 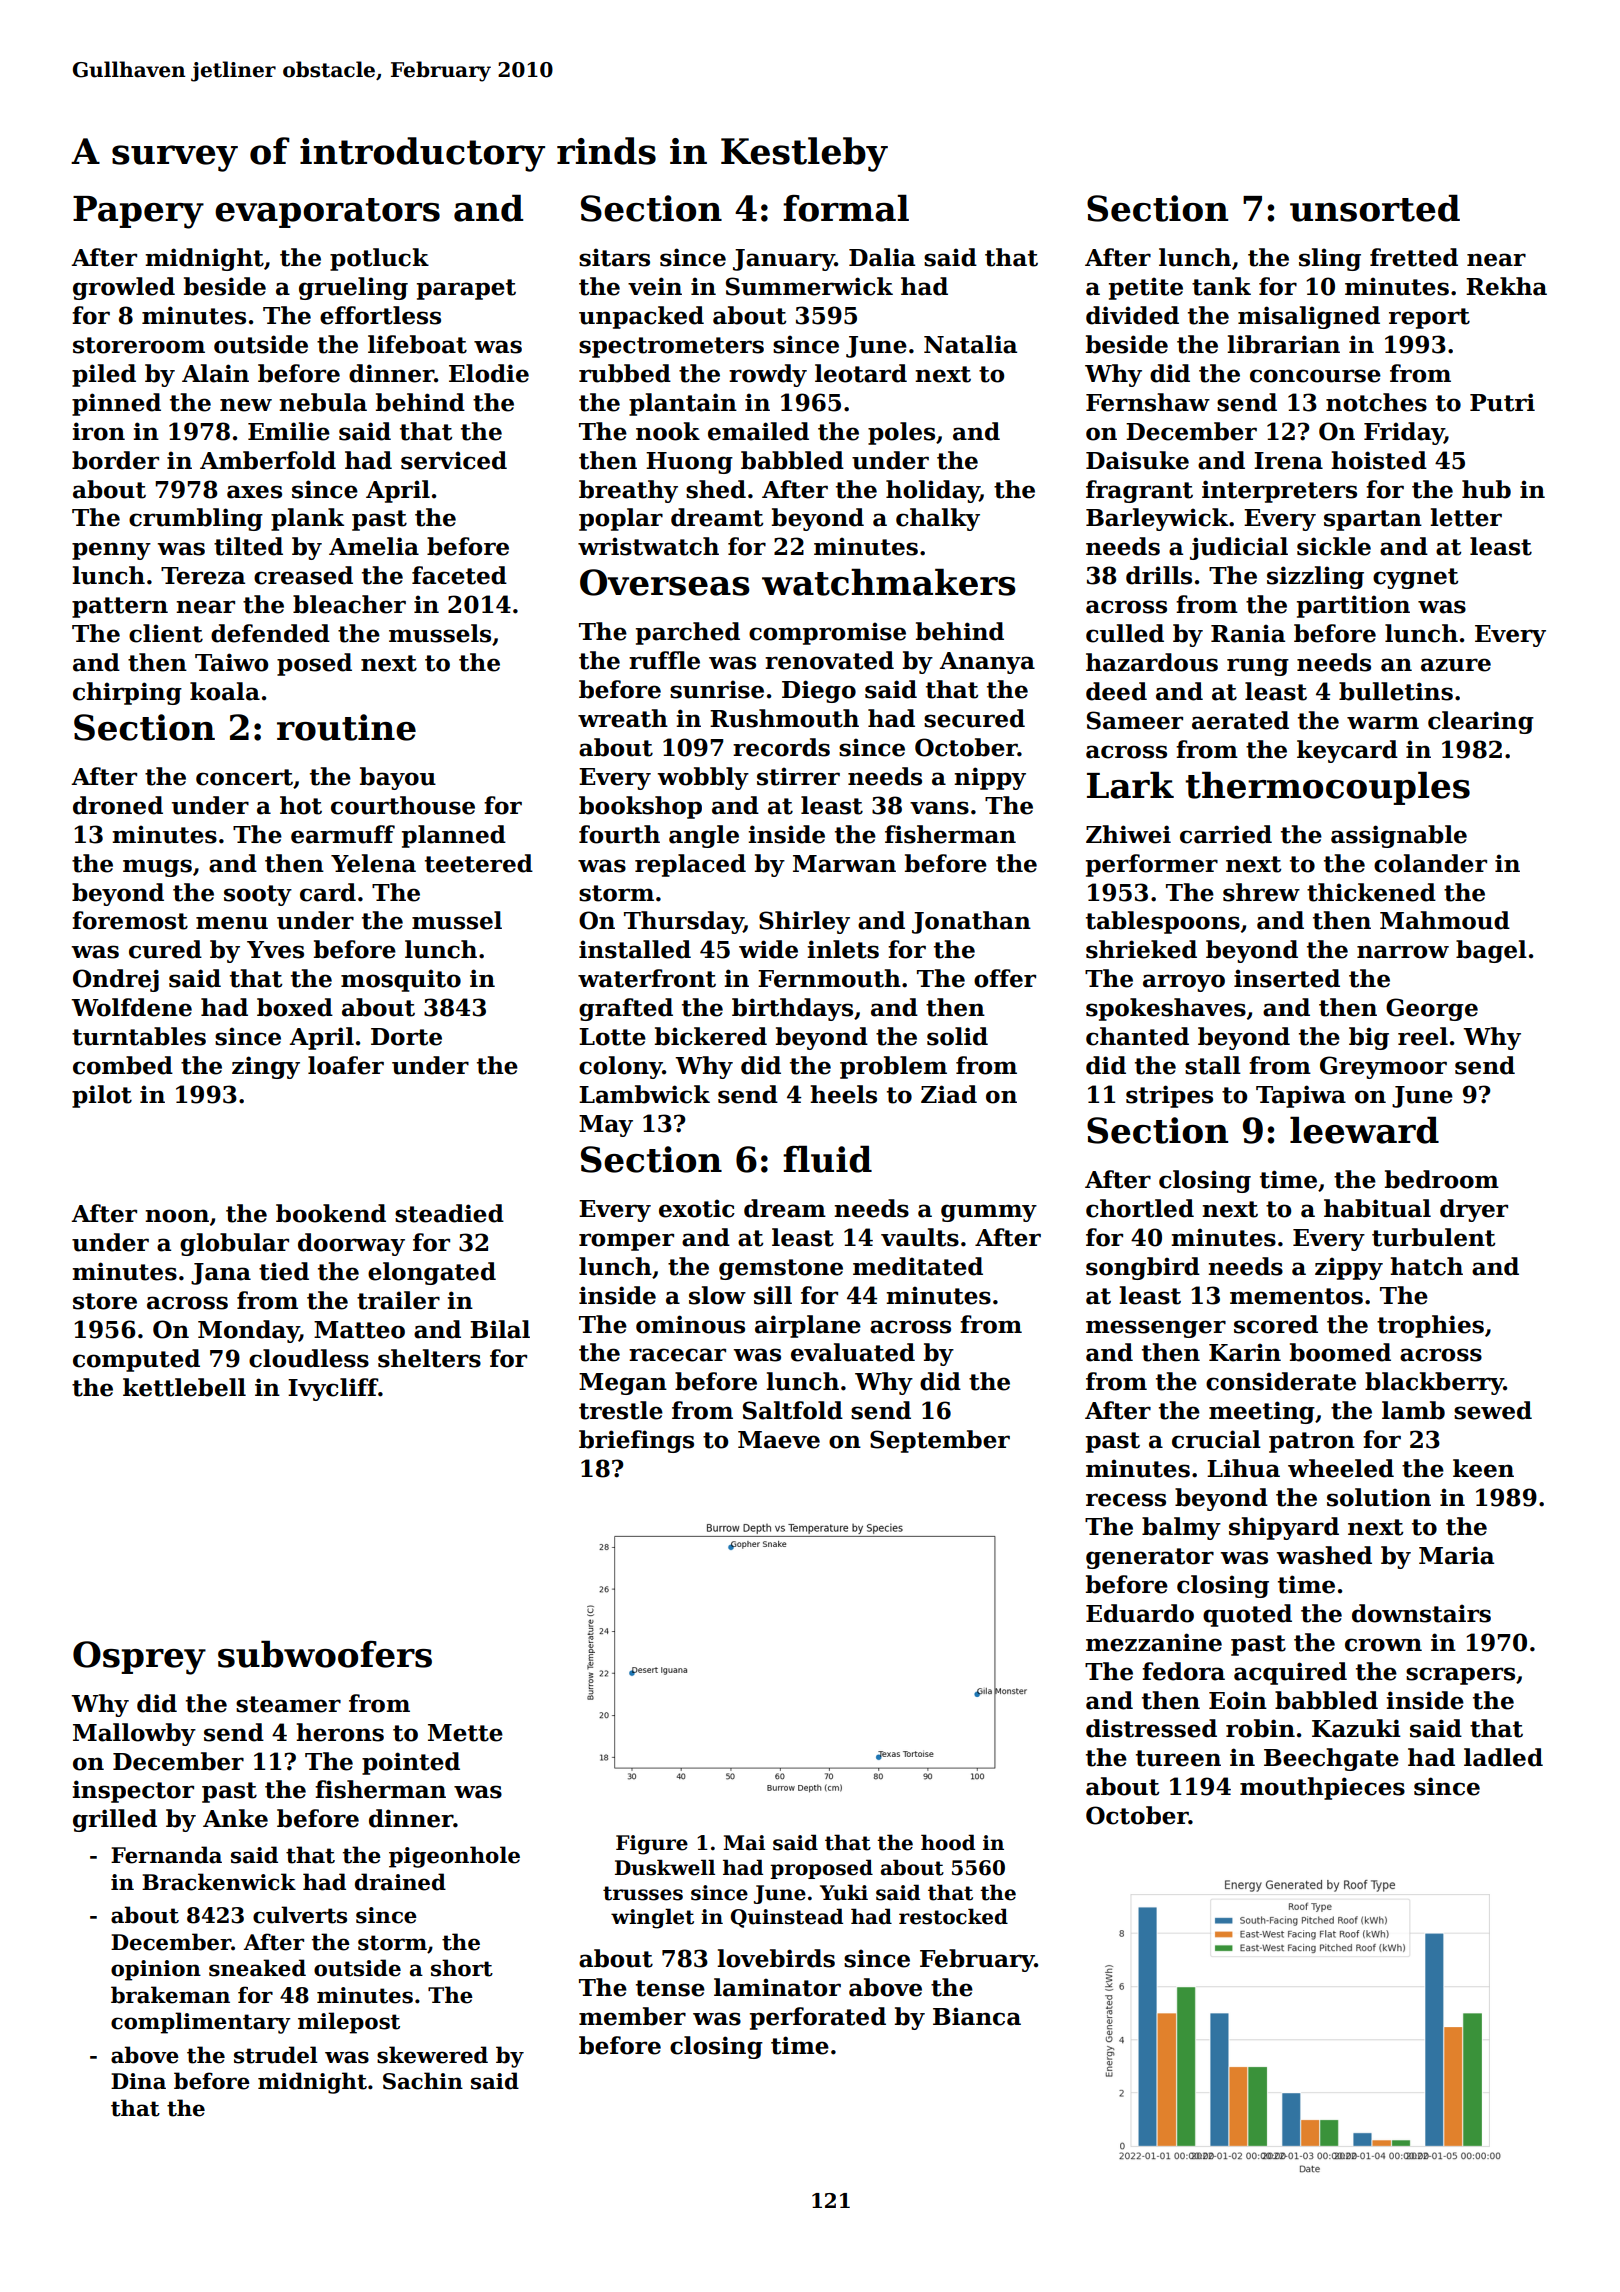 I want to click on petite, so click(x=1146, y=288).
